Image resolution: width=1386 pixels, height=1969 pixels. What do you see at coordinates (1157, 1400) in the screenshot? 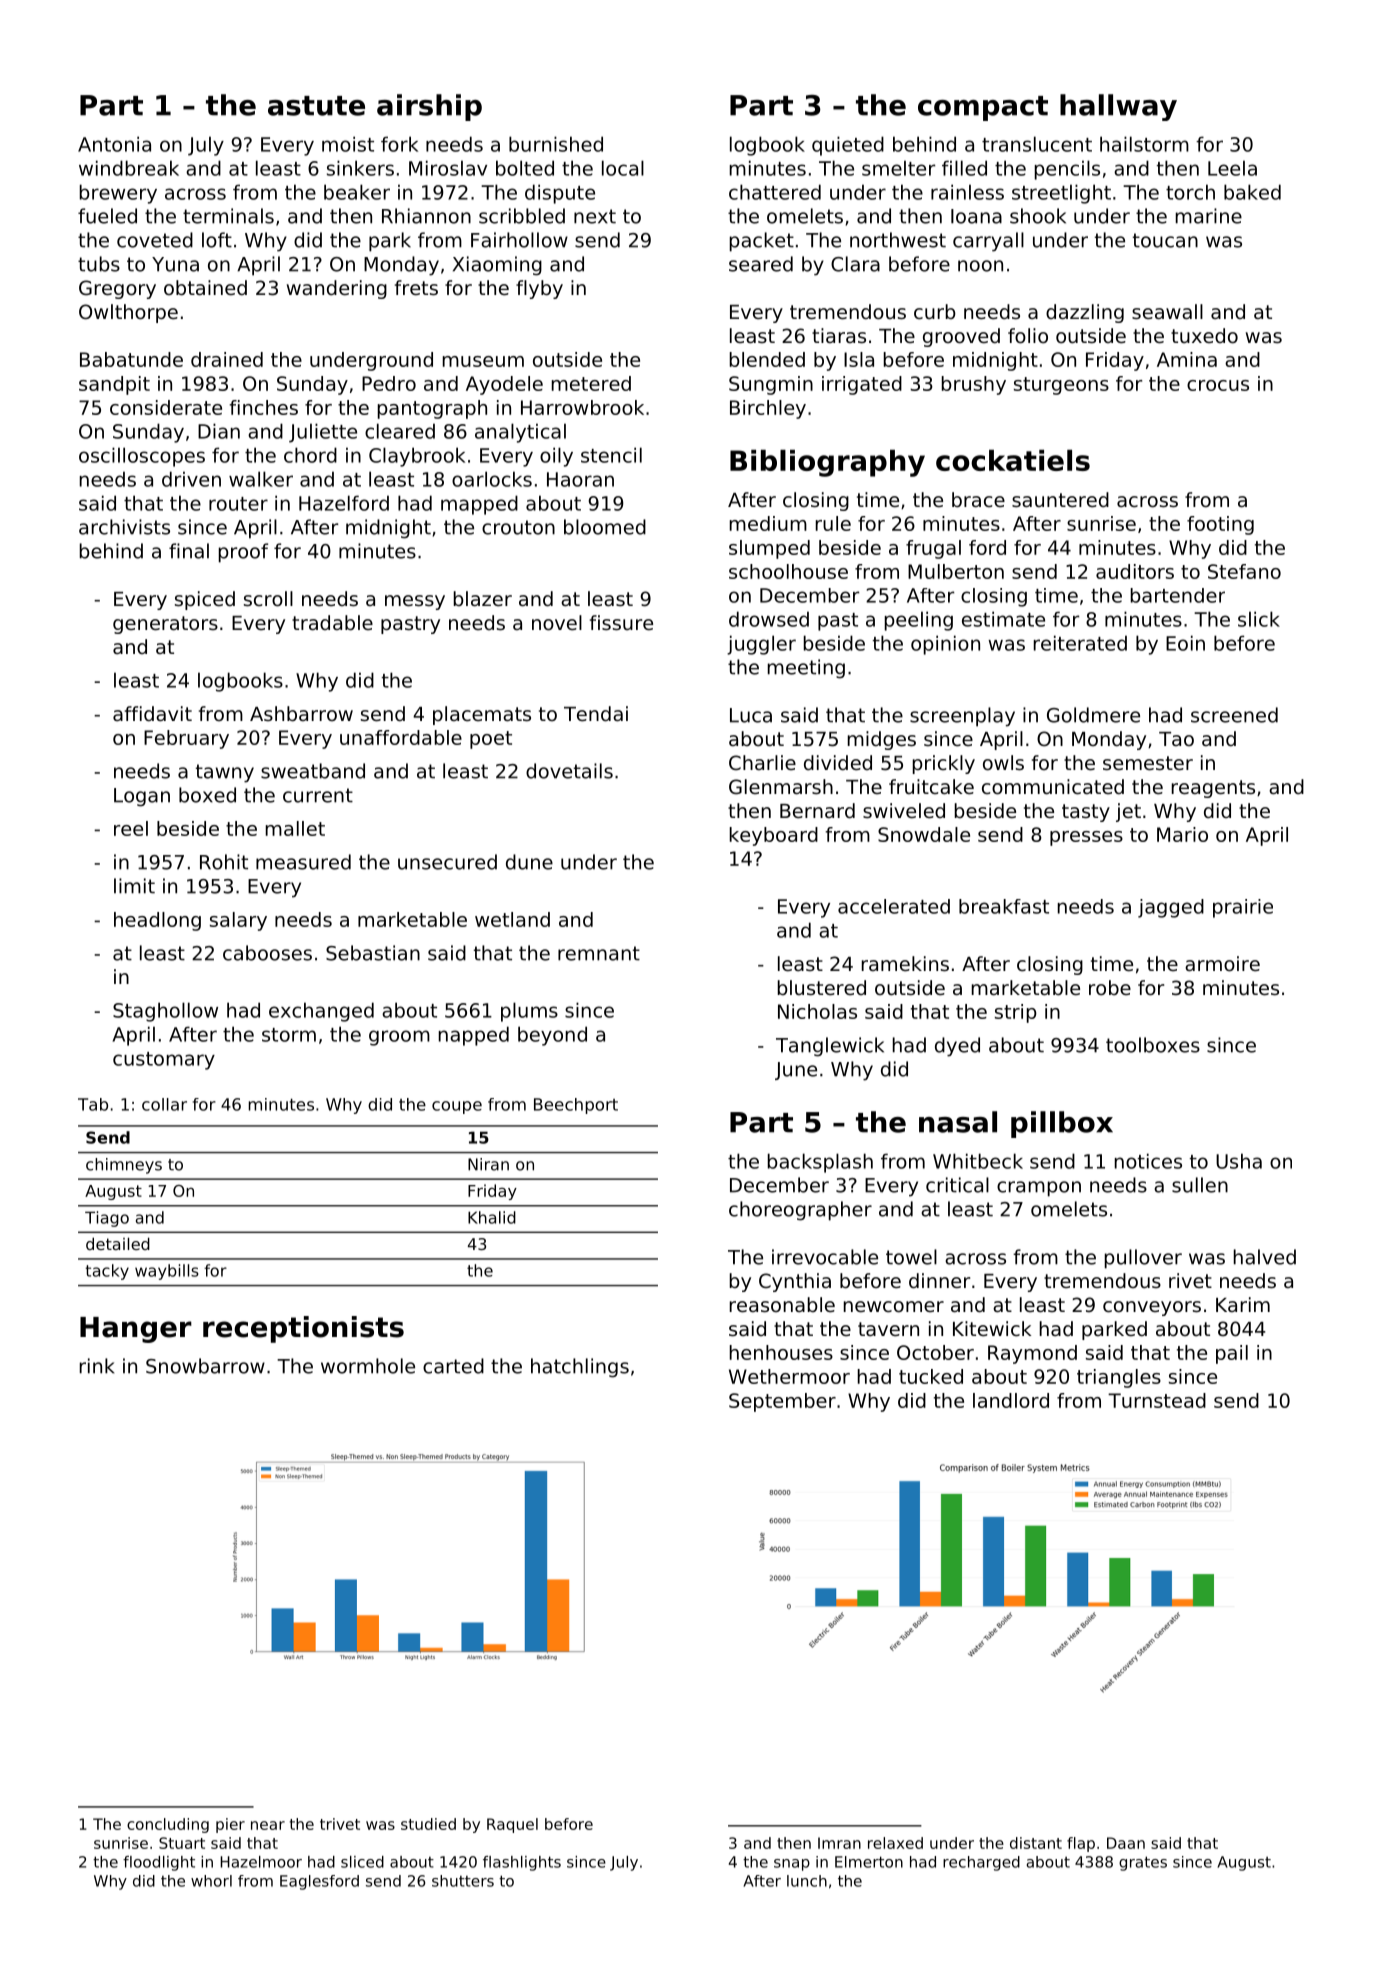
I see `Turnstead` at bounding box center [1157, 1400].
